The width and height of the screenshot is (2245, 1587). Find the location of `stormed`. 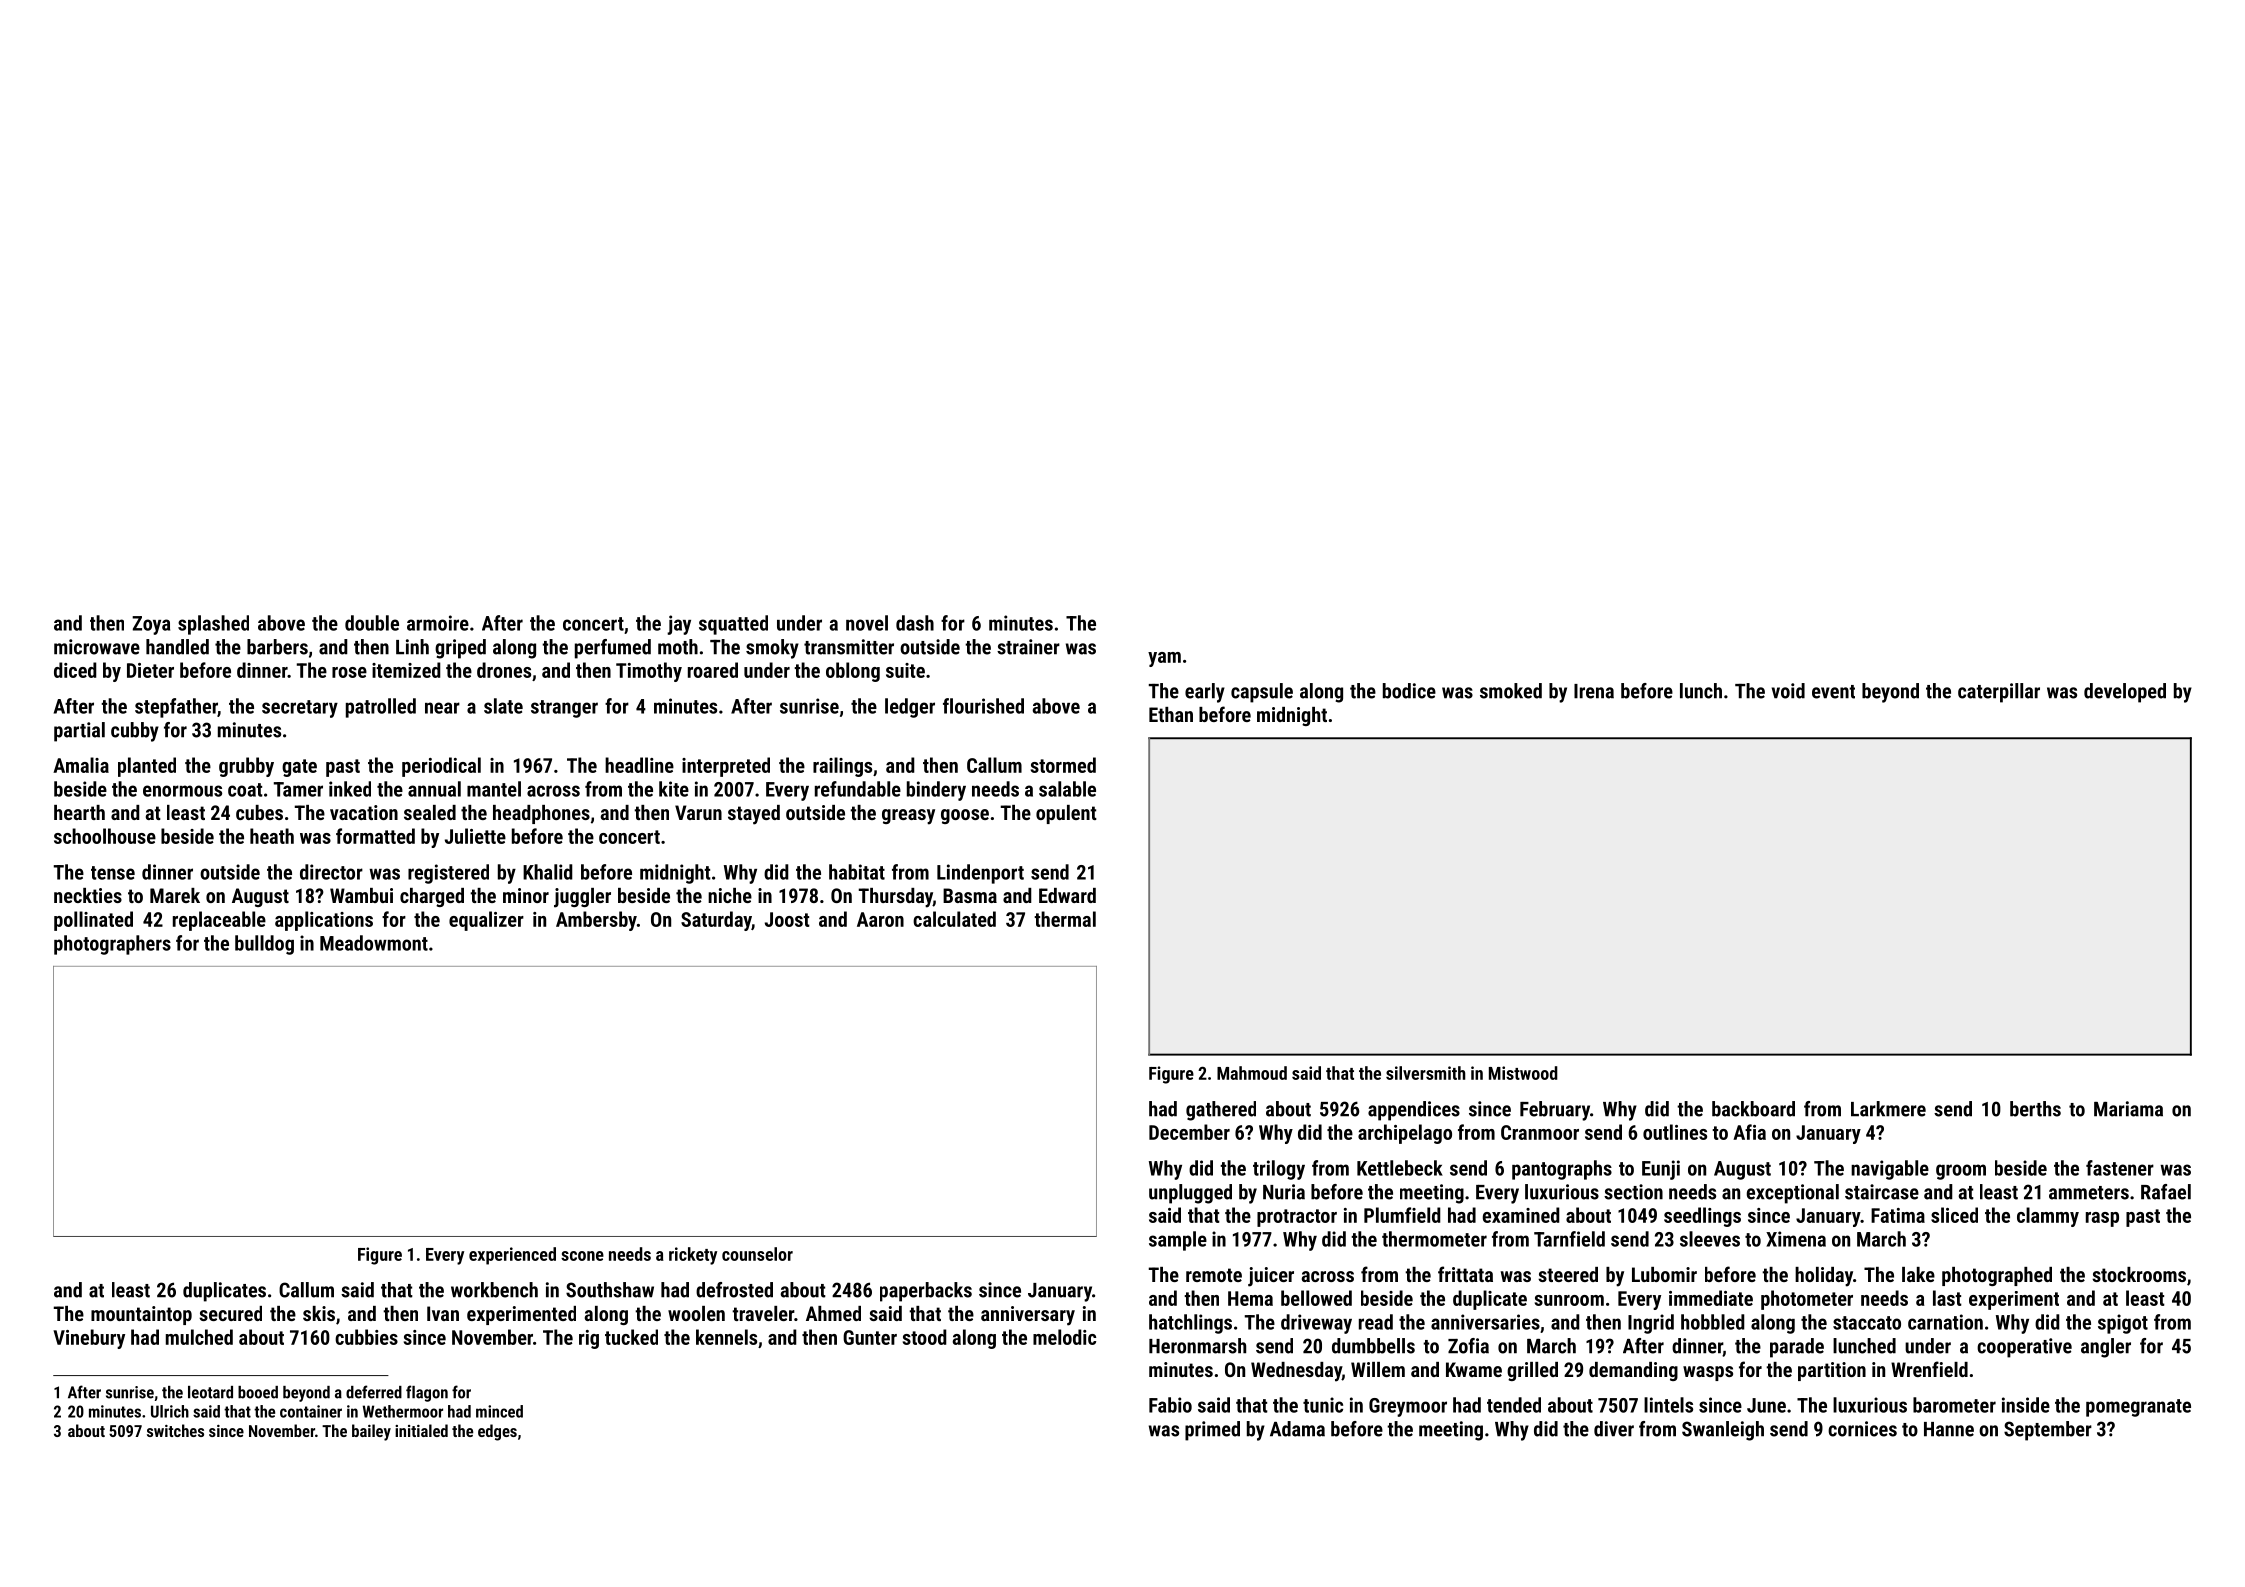

stormed is located at coordinates (1063, 765).
